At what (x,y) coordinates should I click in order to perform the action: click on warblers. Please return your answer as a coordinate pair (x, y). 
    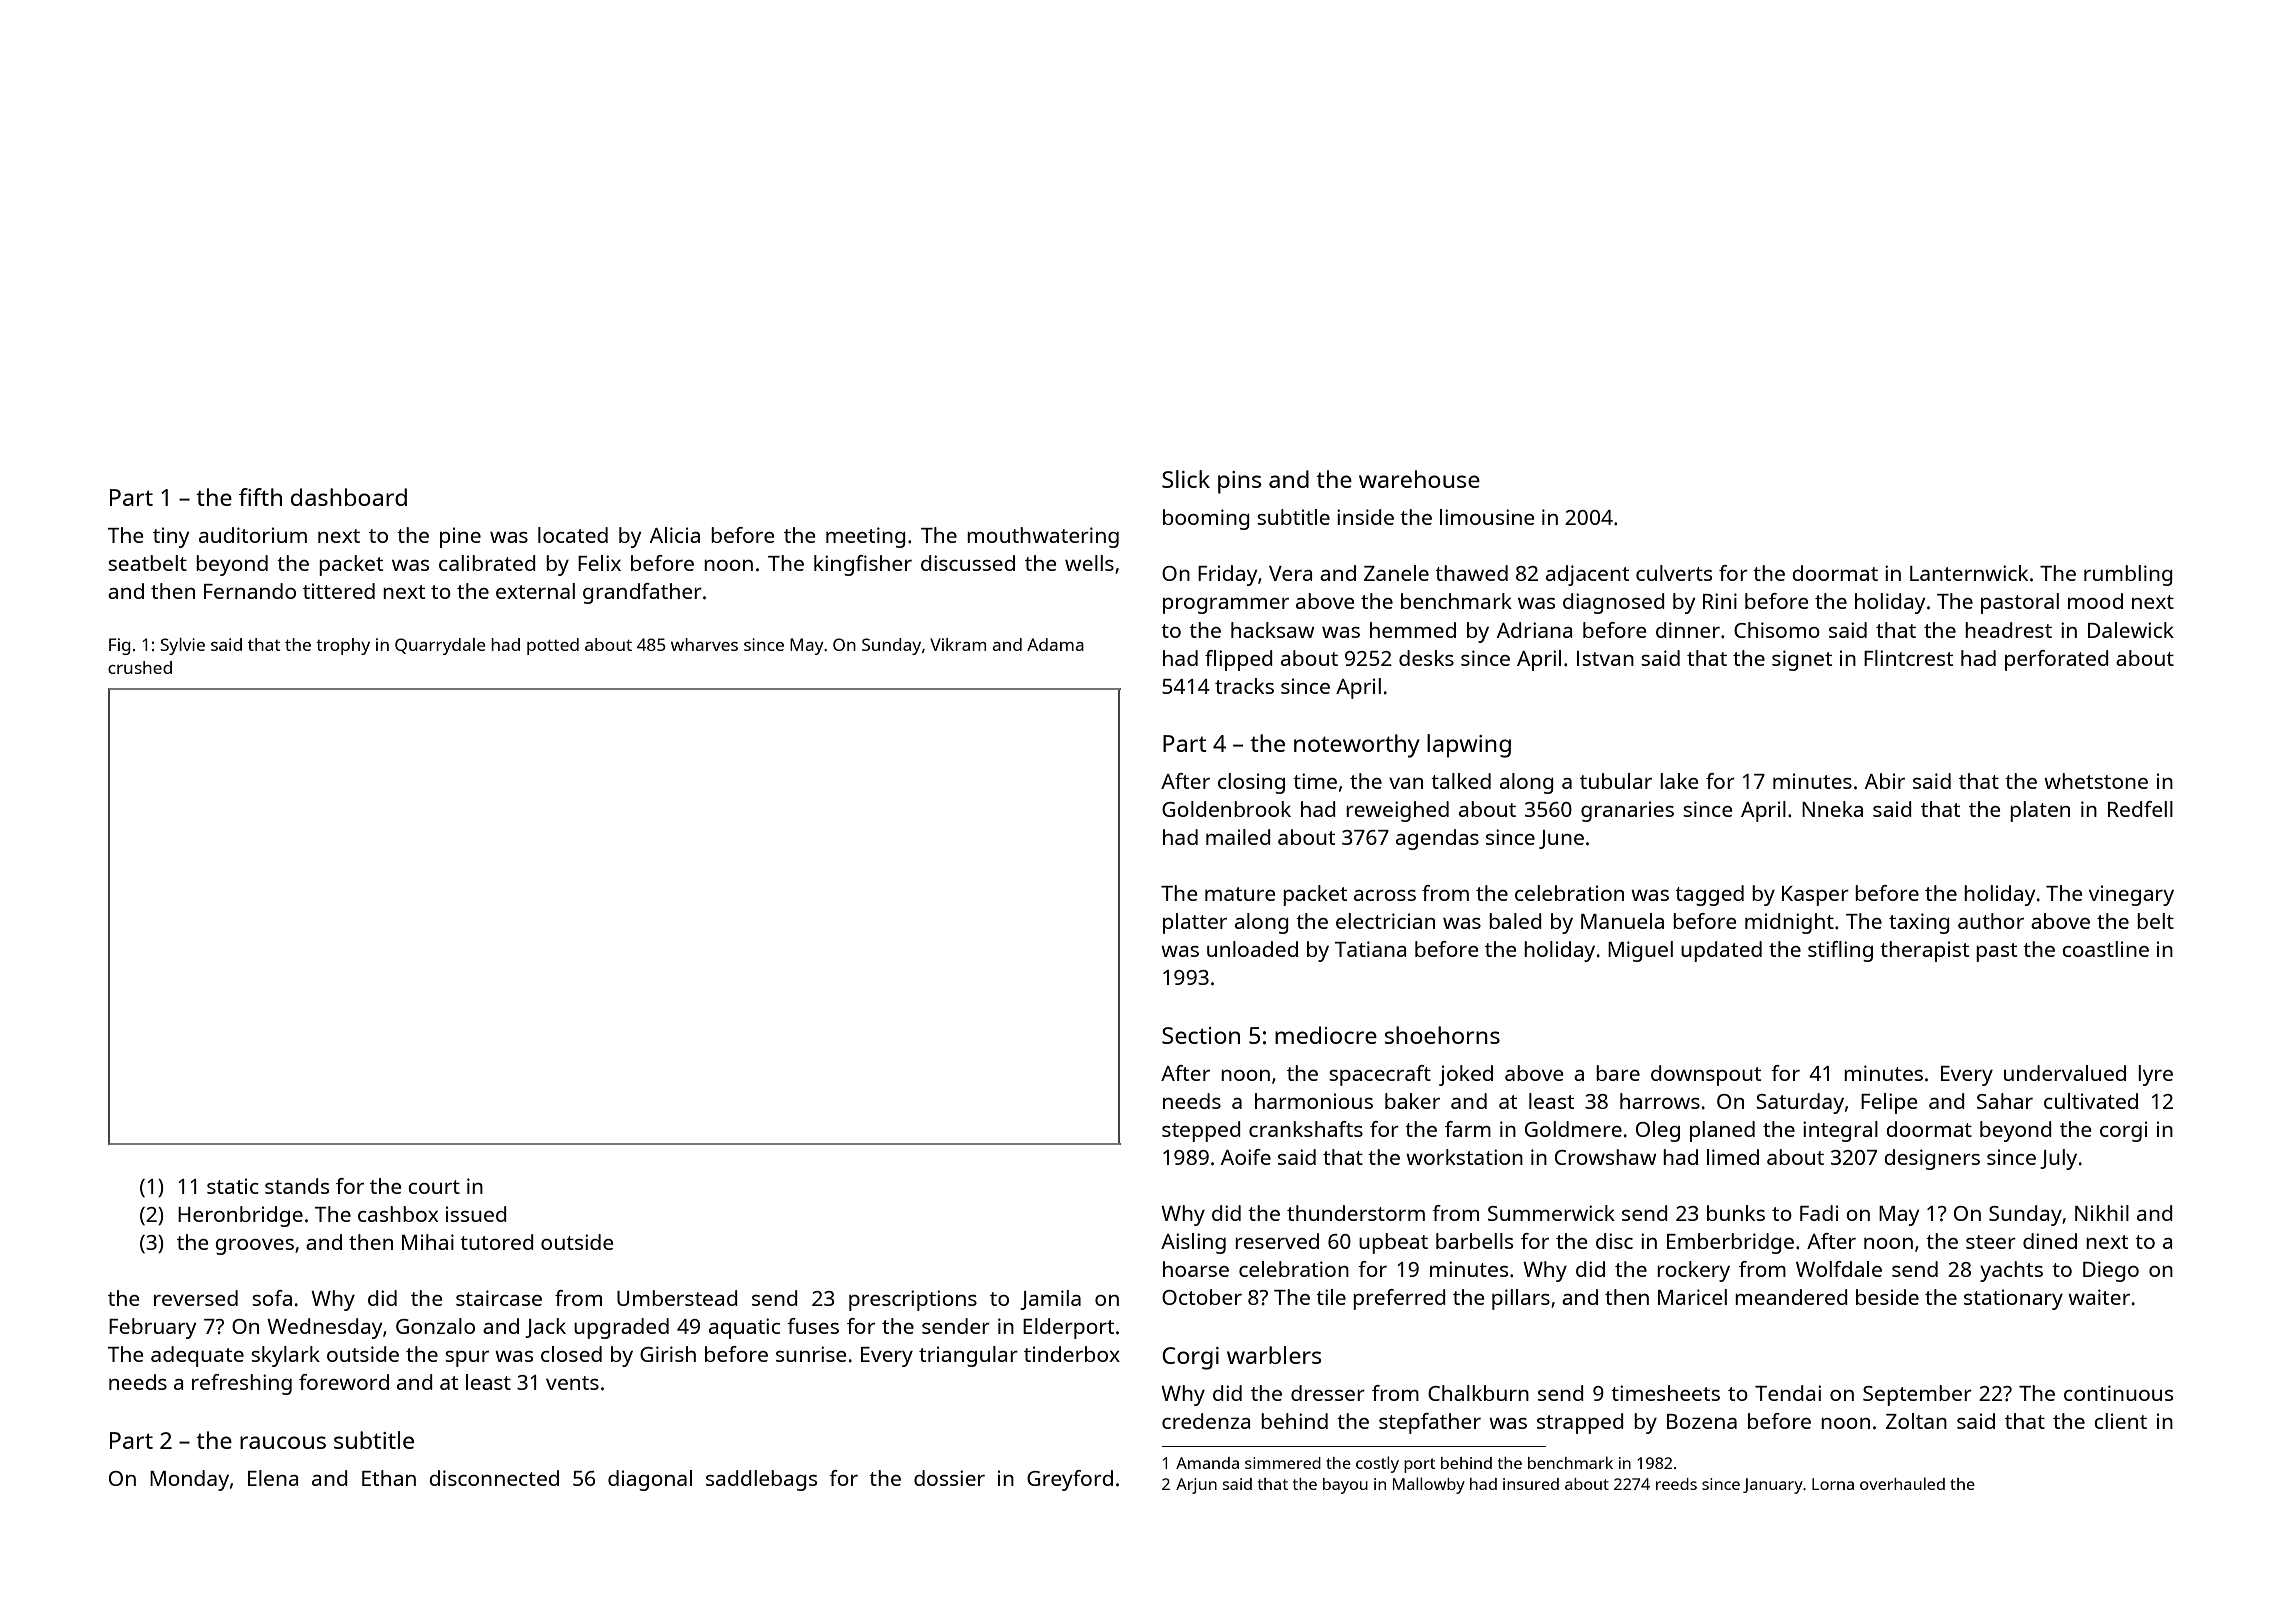
    Looking at the image, I should click on (1274, 1355).
